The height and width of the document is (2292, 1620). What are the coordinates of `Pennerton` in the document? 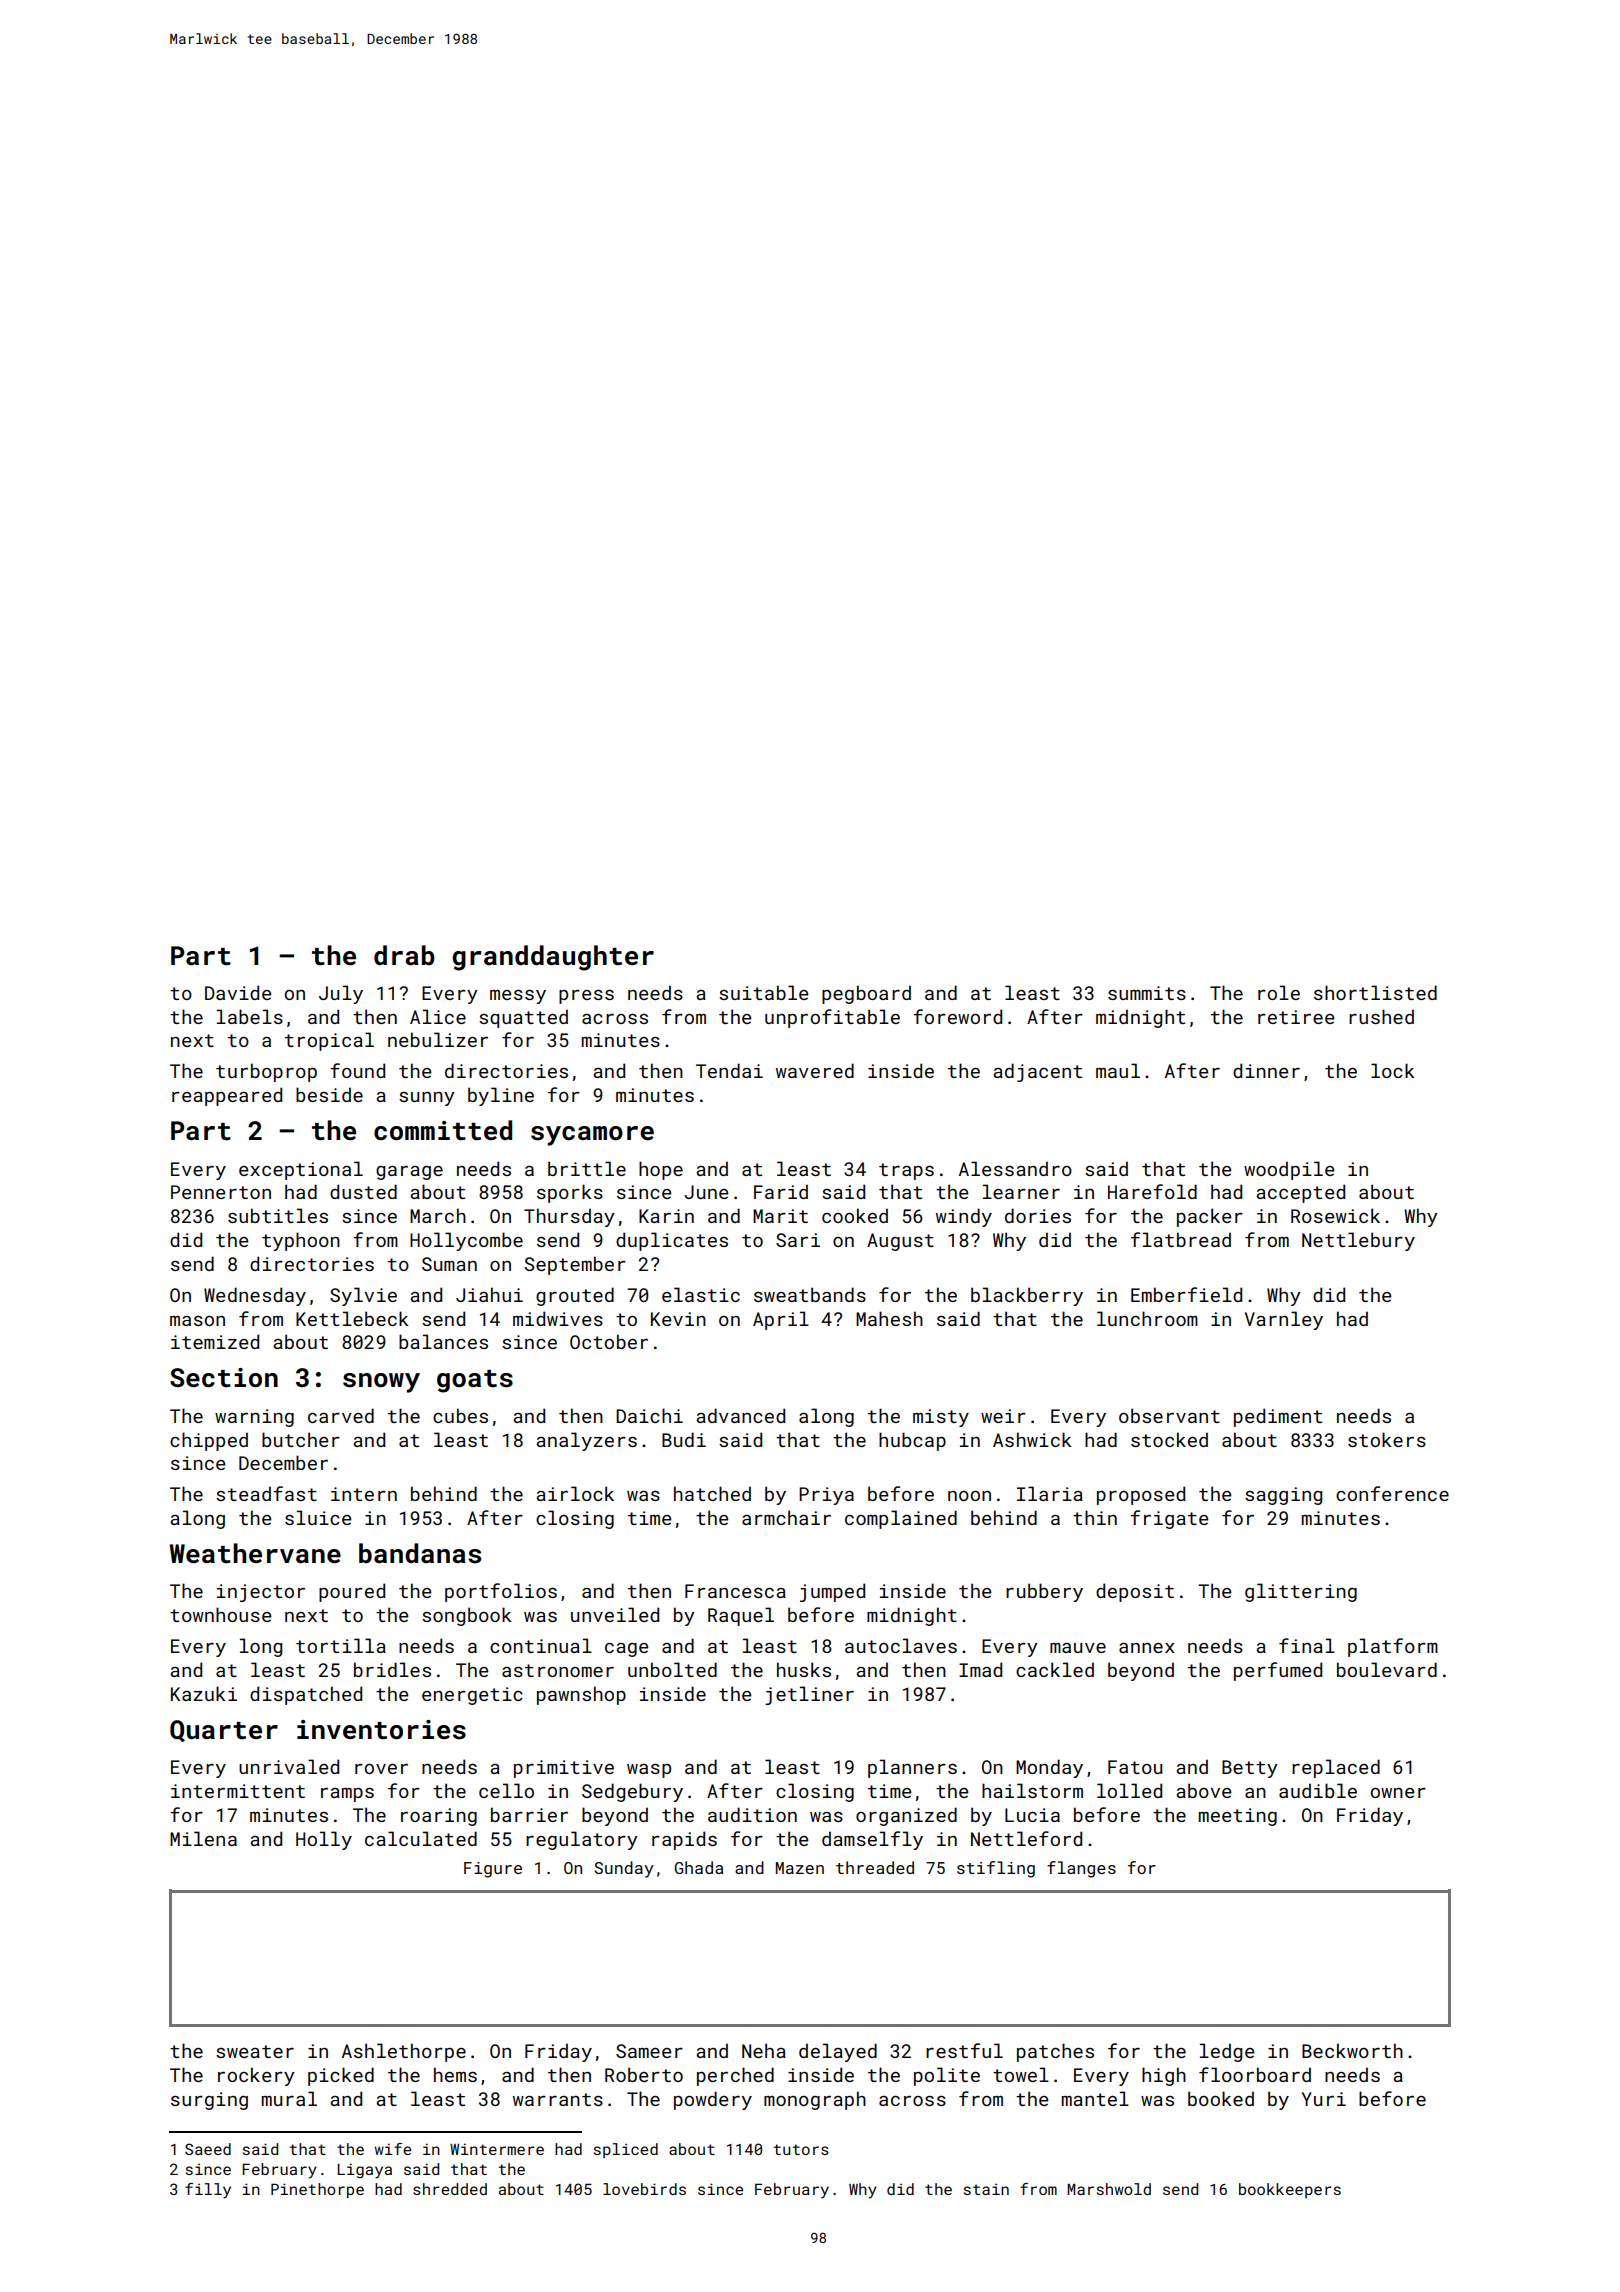 It's located at (221, 1192).
